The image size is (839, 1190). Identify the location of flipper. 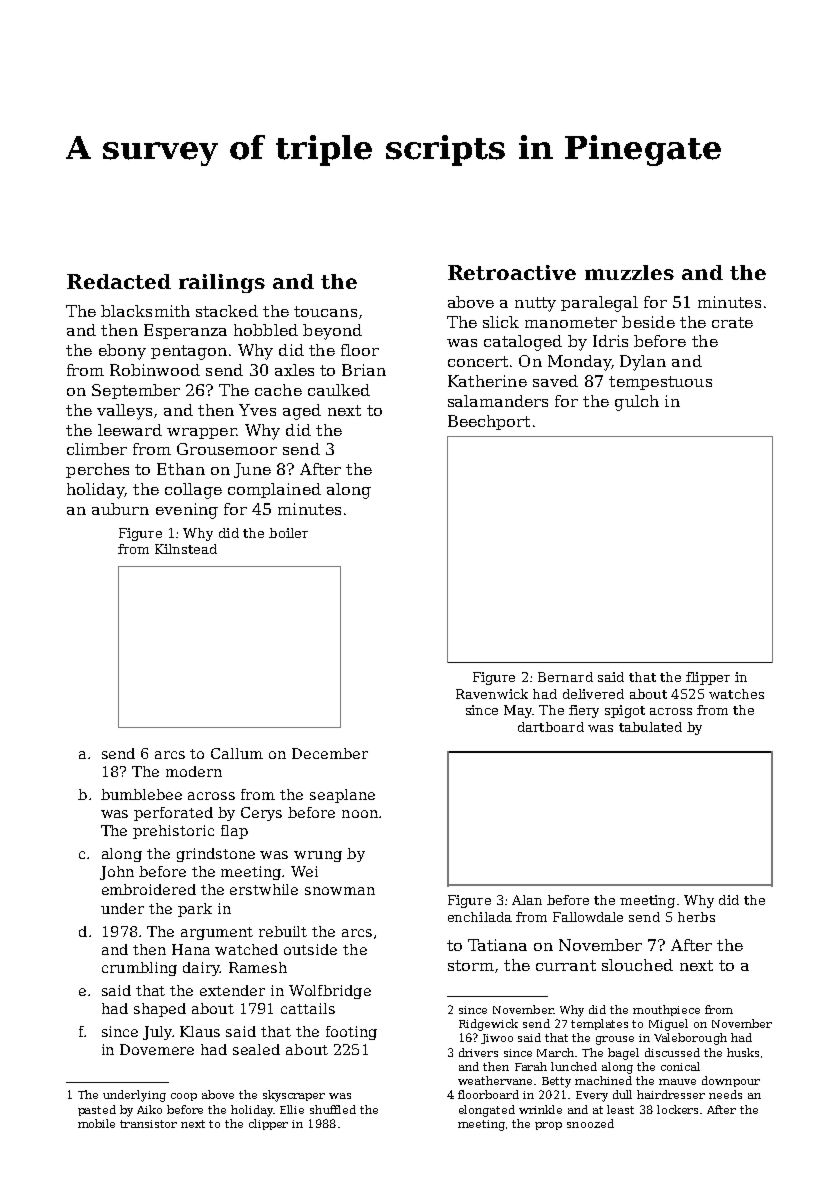
(708, 678).
